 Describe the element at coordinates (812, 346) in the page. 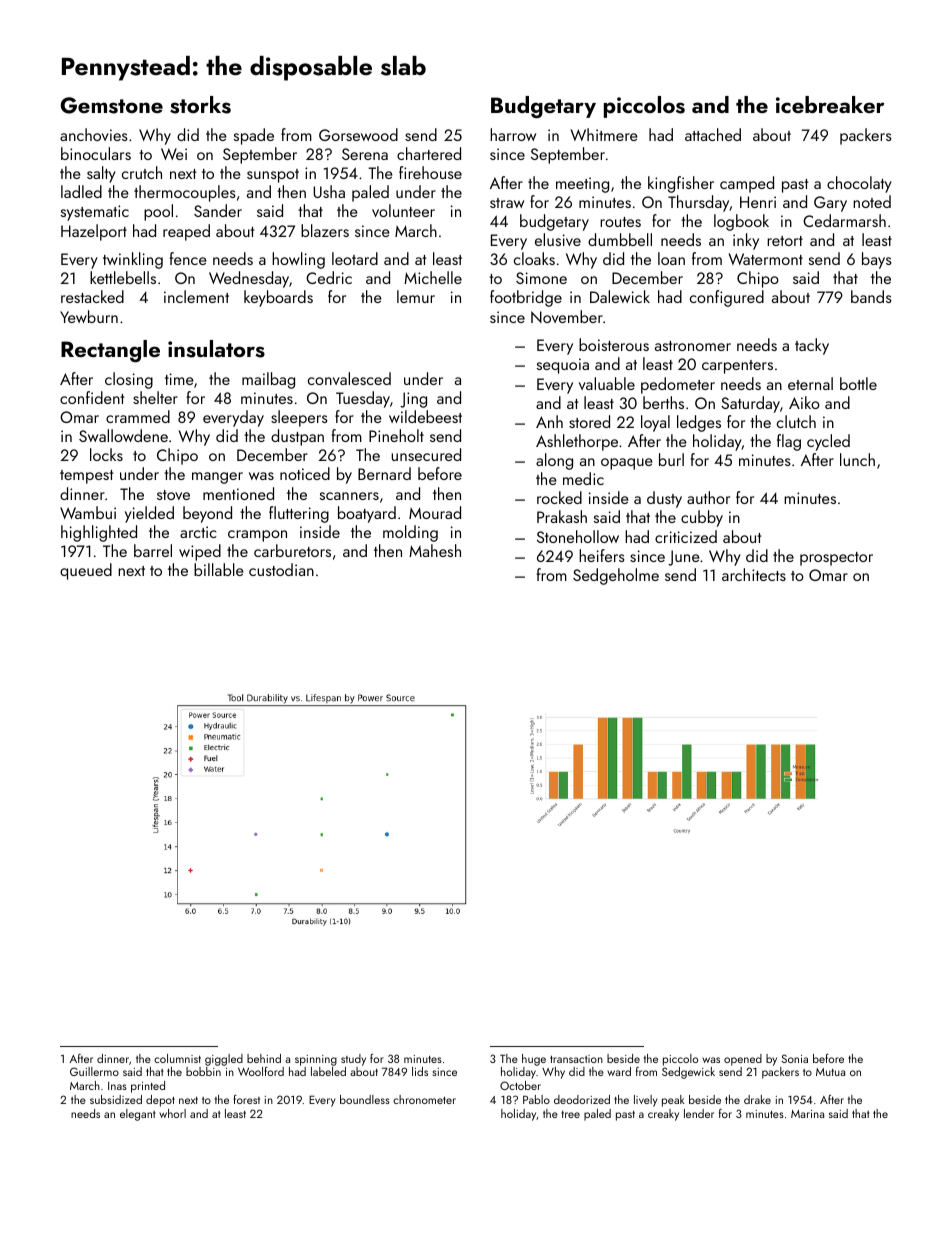

I see `tacky` at that location.
